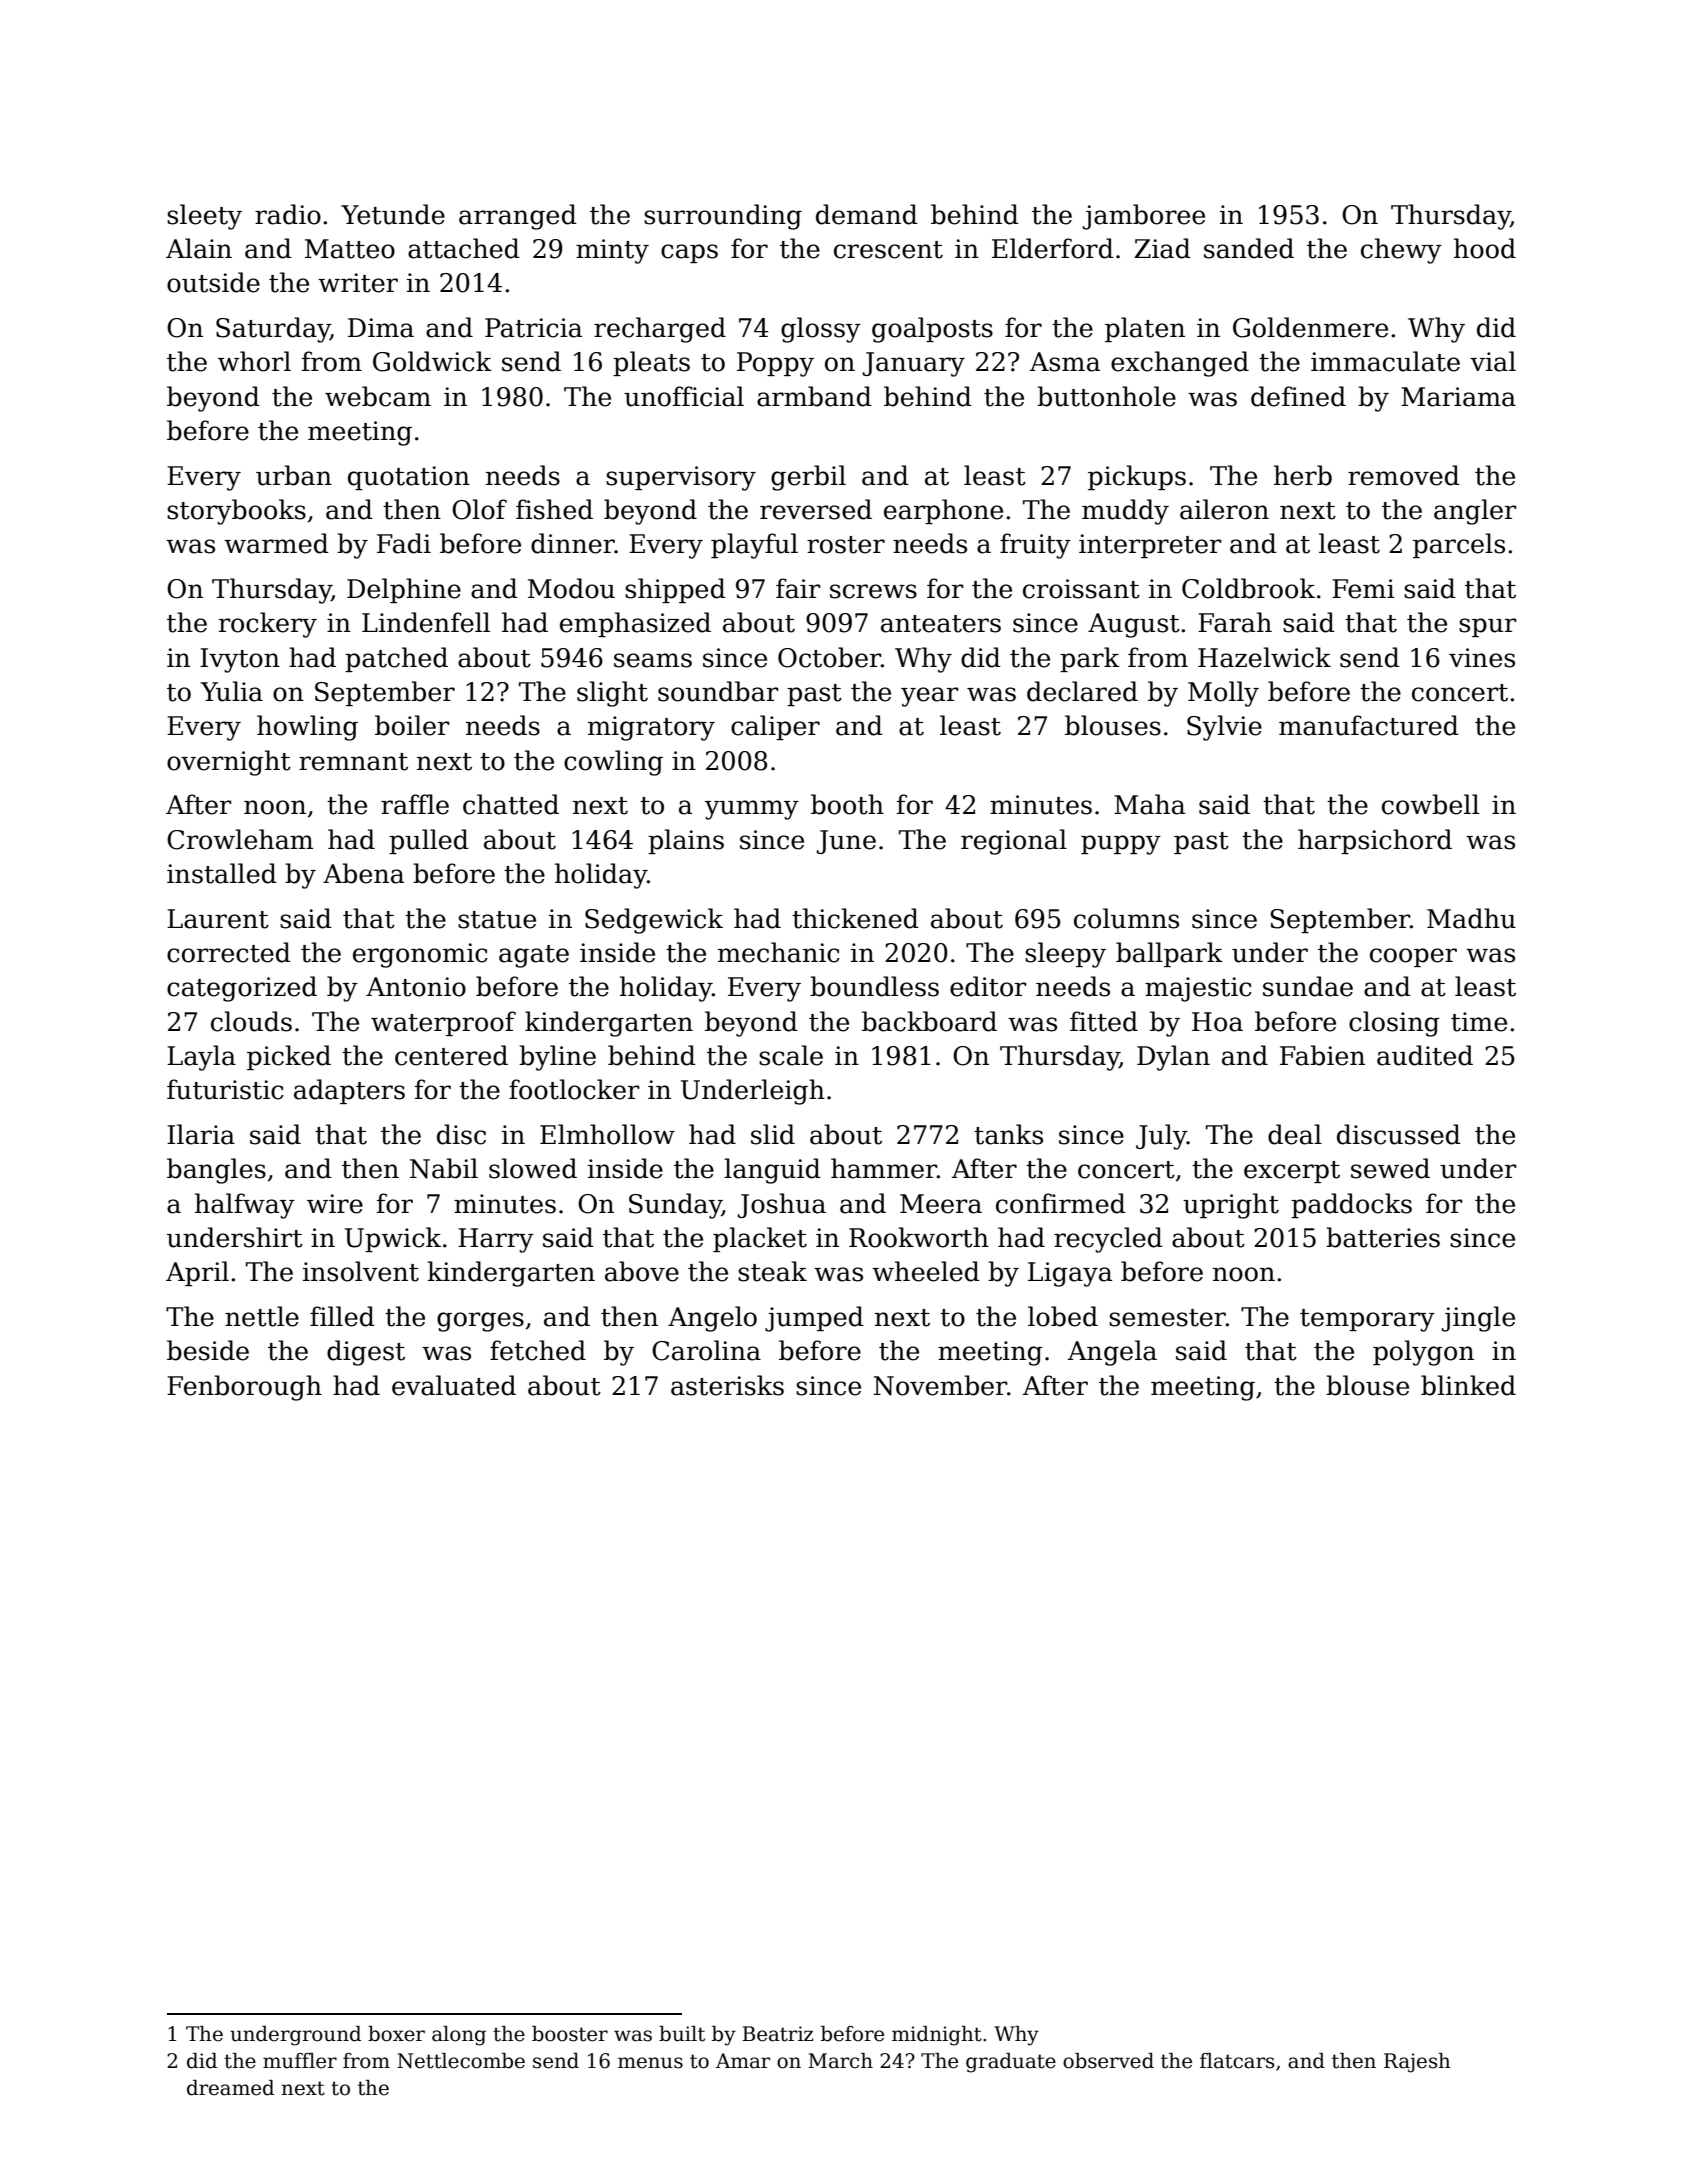  What do you see at coordinates (454, 1385) in the screenshot?
I see `evaluated` at bounding box center [454, 1385].
